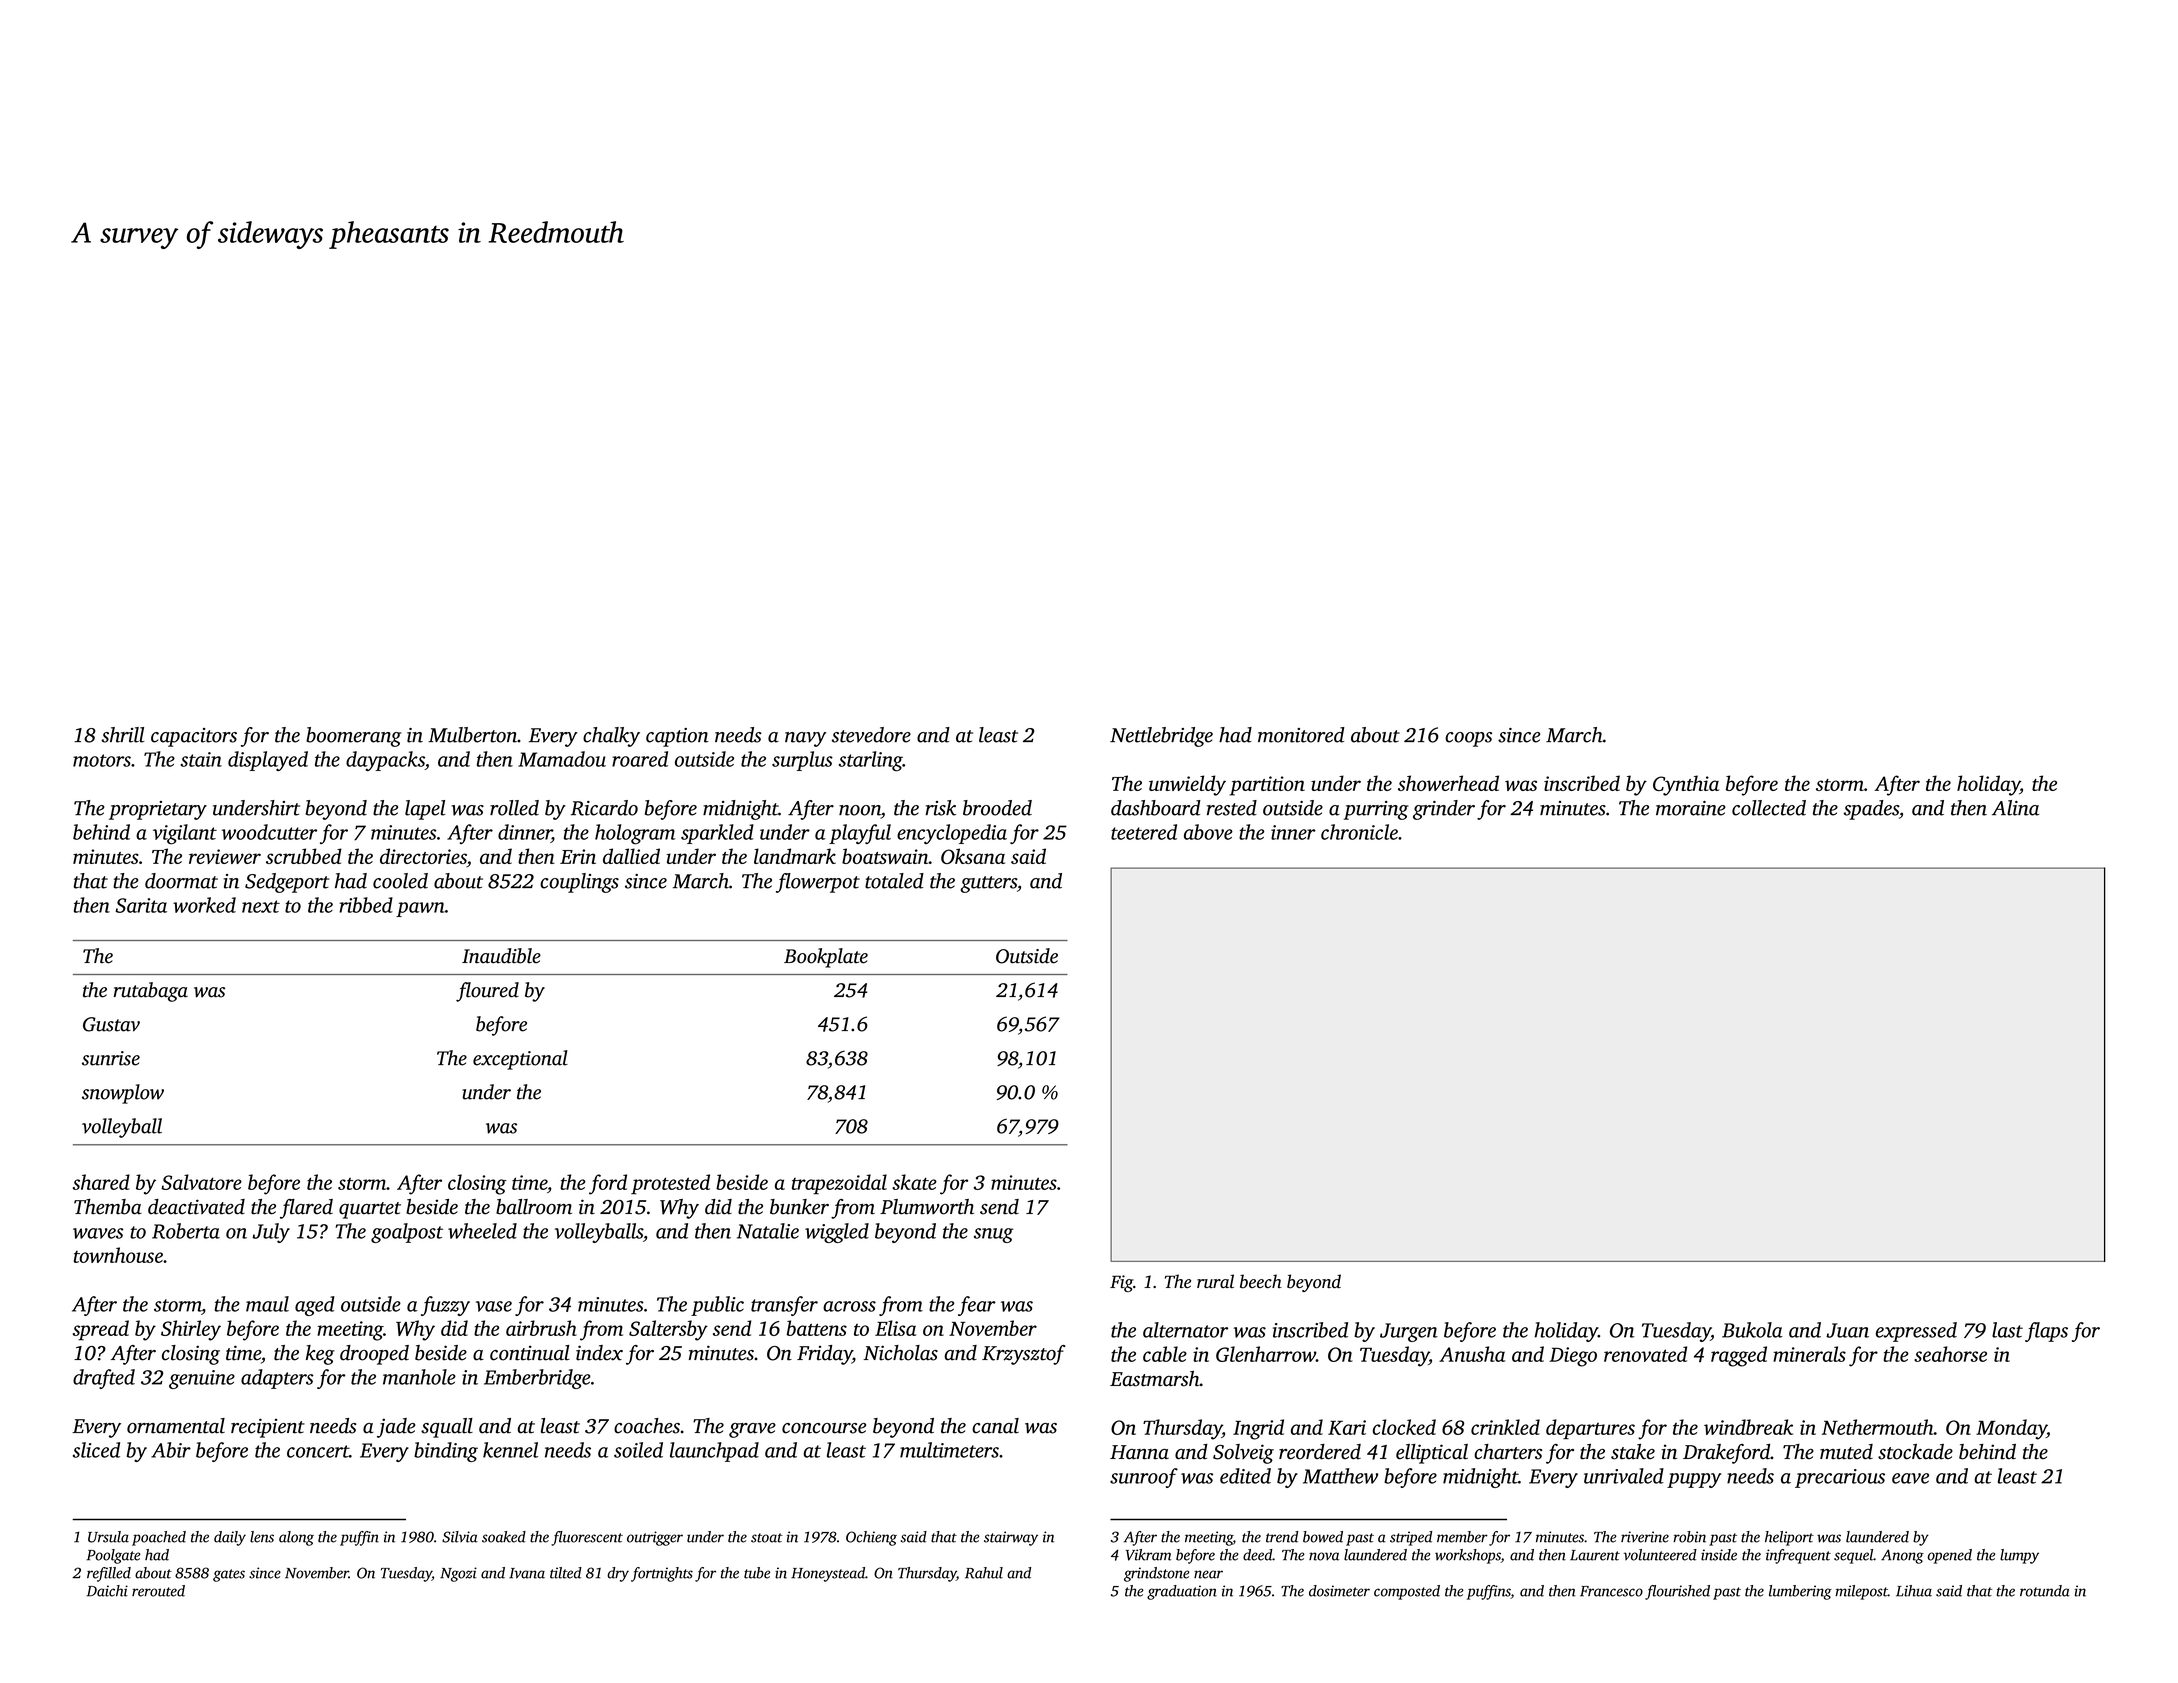 This image has width=2178, height=1683. Describe the element at coordinates (2015, 808) in the image. I see `Alina` at that location.
